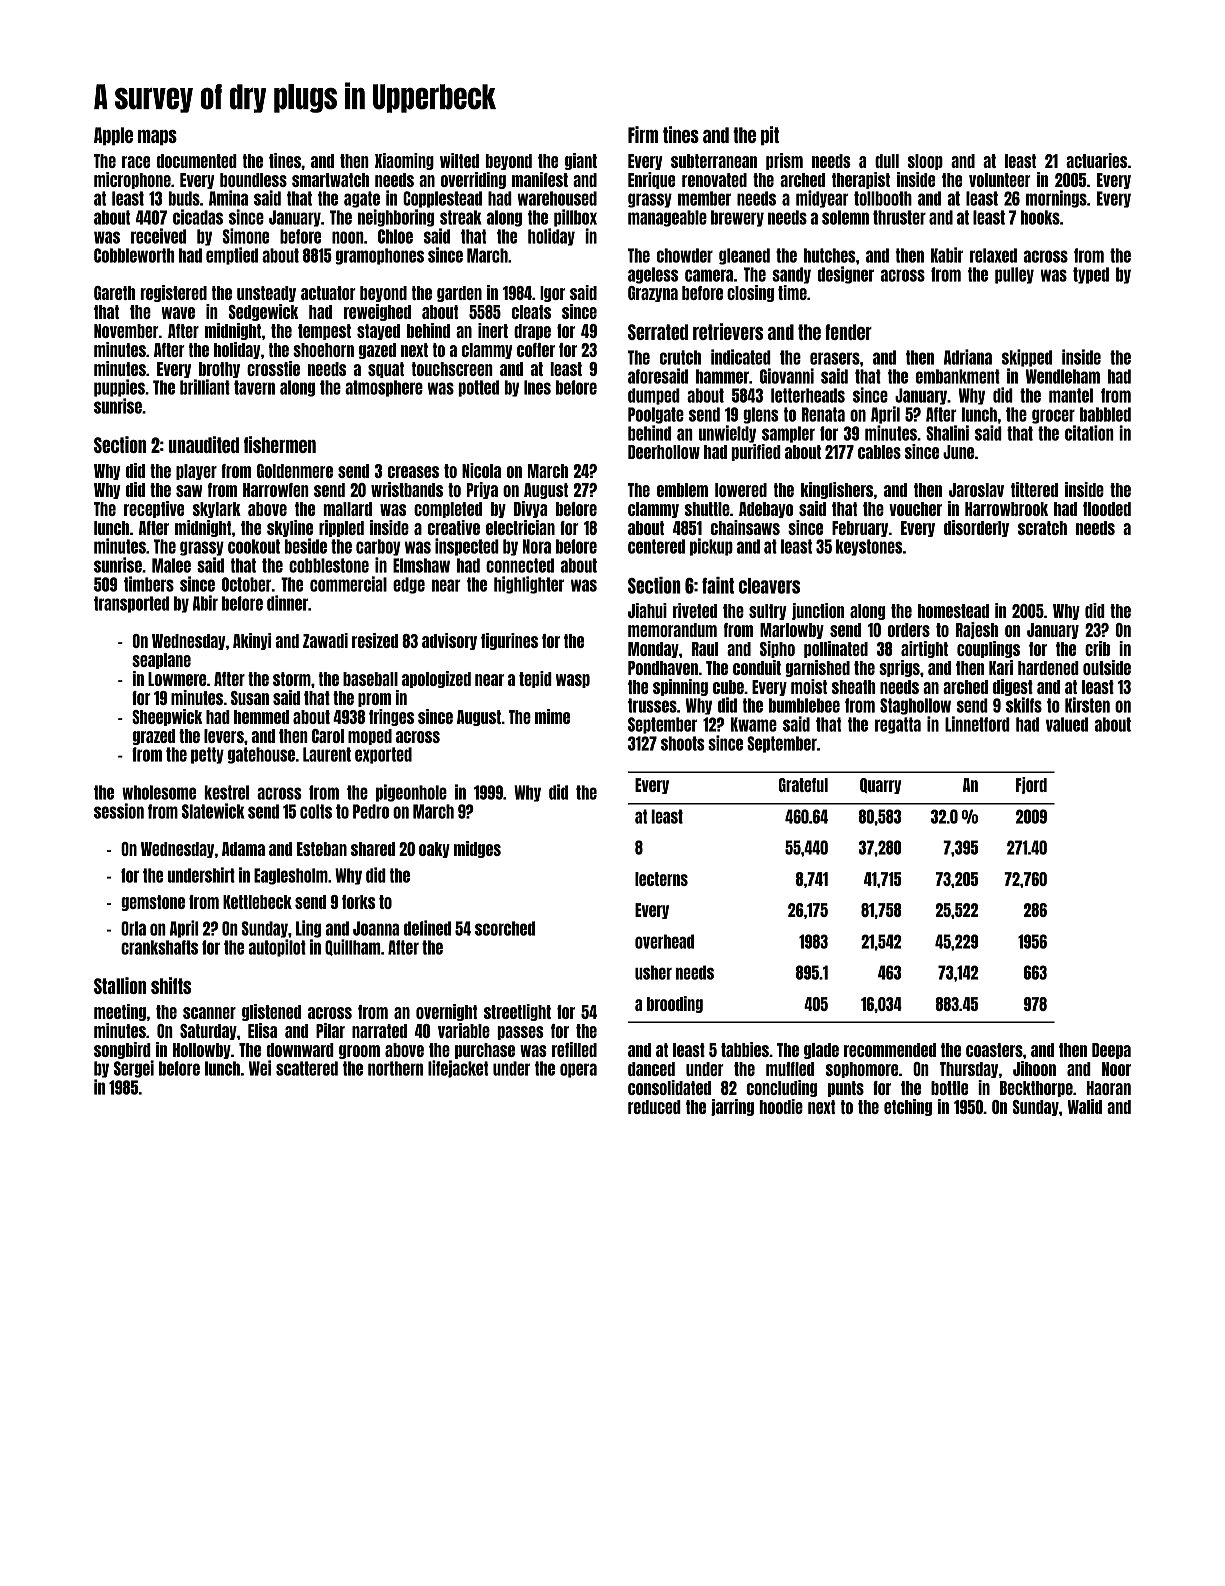 The width and height of the screenshot is (1225, 1586). What do you see at coordinates (993, 255) in the screenshot?
I see `relaxed` at bounding box center [993, 255].
